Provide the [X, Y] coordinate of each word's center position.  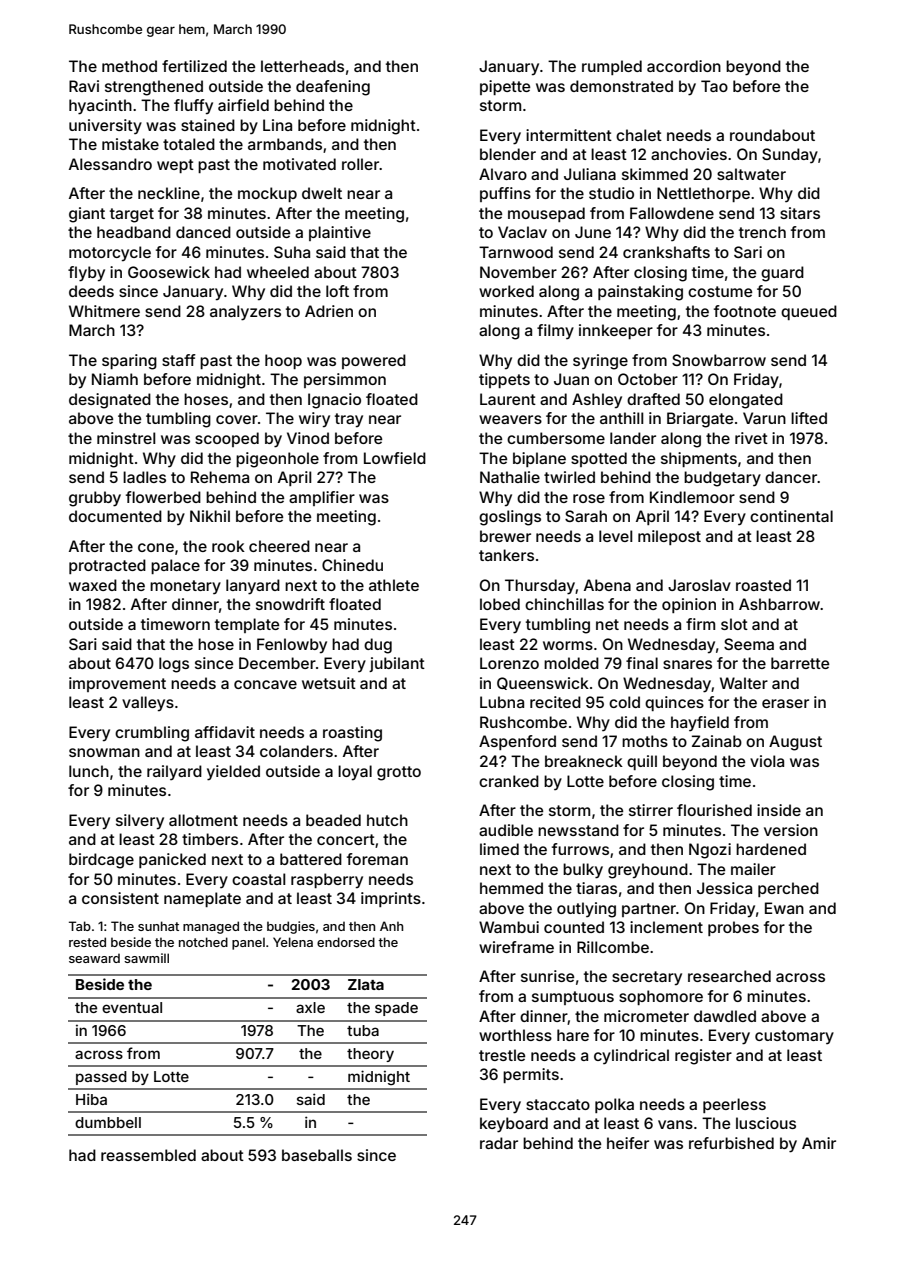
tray [349, 420]
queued [809, 312]
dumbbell [108, 1122]
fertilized [194, 66]
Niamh [115, 379]
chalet [639, 135]
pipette [505, 87]
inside [779, 810]
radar [499, 1143]
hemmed [511, 888]
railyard [174, 772]
